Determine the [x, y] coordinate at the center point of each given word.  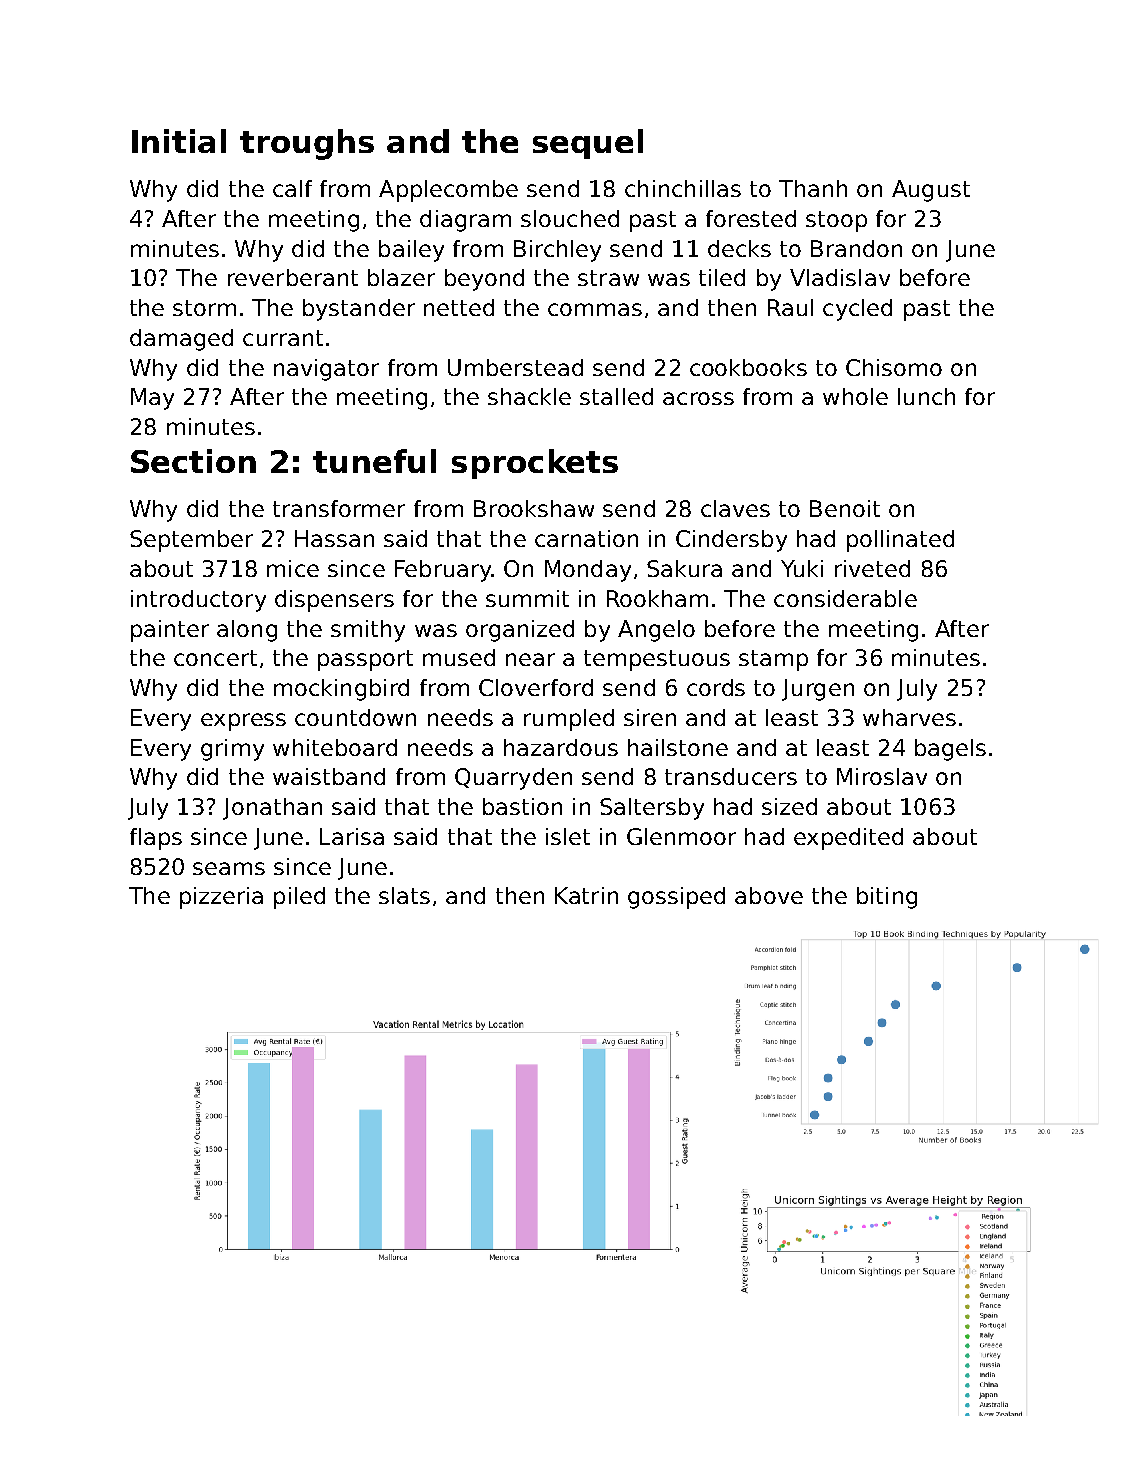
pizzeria [221, 898]
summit [527, 598]
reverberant [293, 277]
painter [170, 631]
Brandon [856, 248]
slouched [570, 218]
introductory [198, 601]
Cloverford [536, 687]
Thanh [813, 188]
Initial [179, 141]
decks [739, 248]
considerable [845, 598]
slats [404, 895]
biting [887, 898]
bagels [950, 750]
